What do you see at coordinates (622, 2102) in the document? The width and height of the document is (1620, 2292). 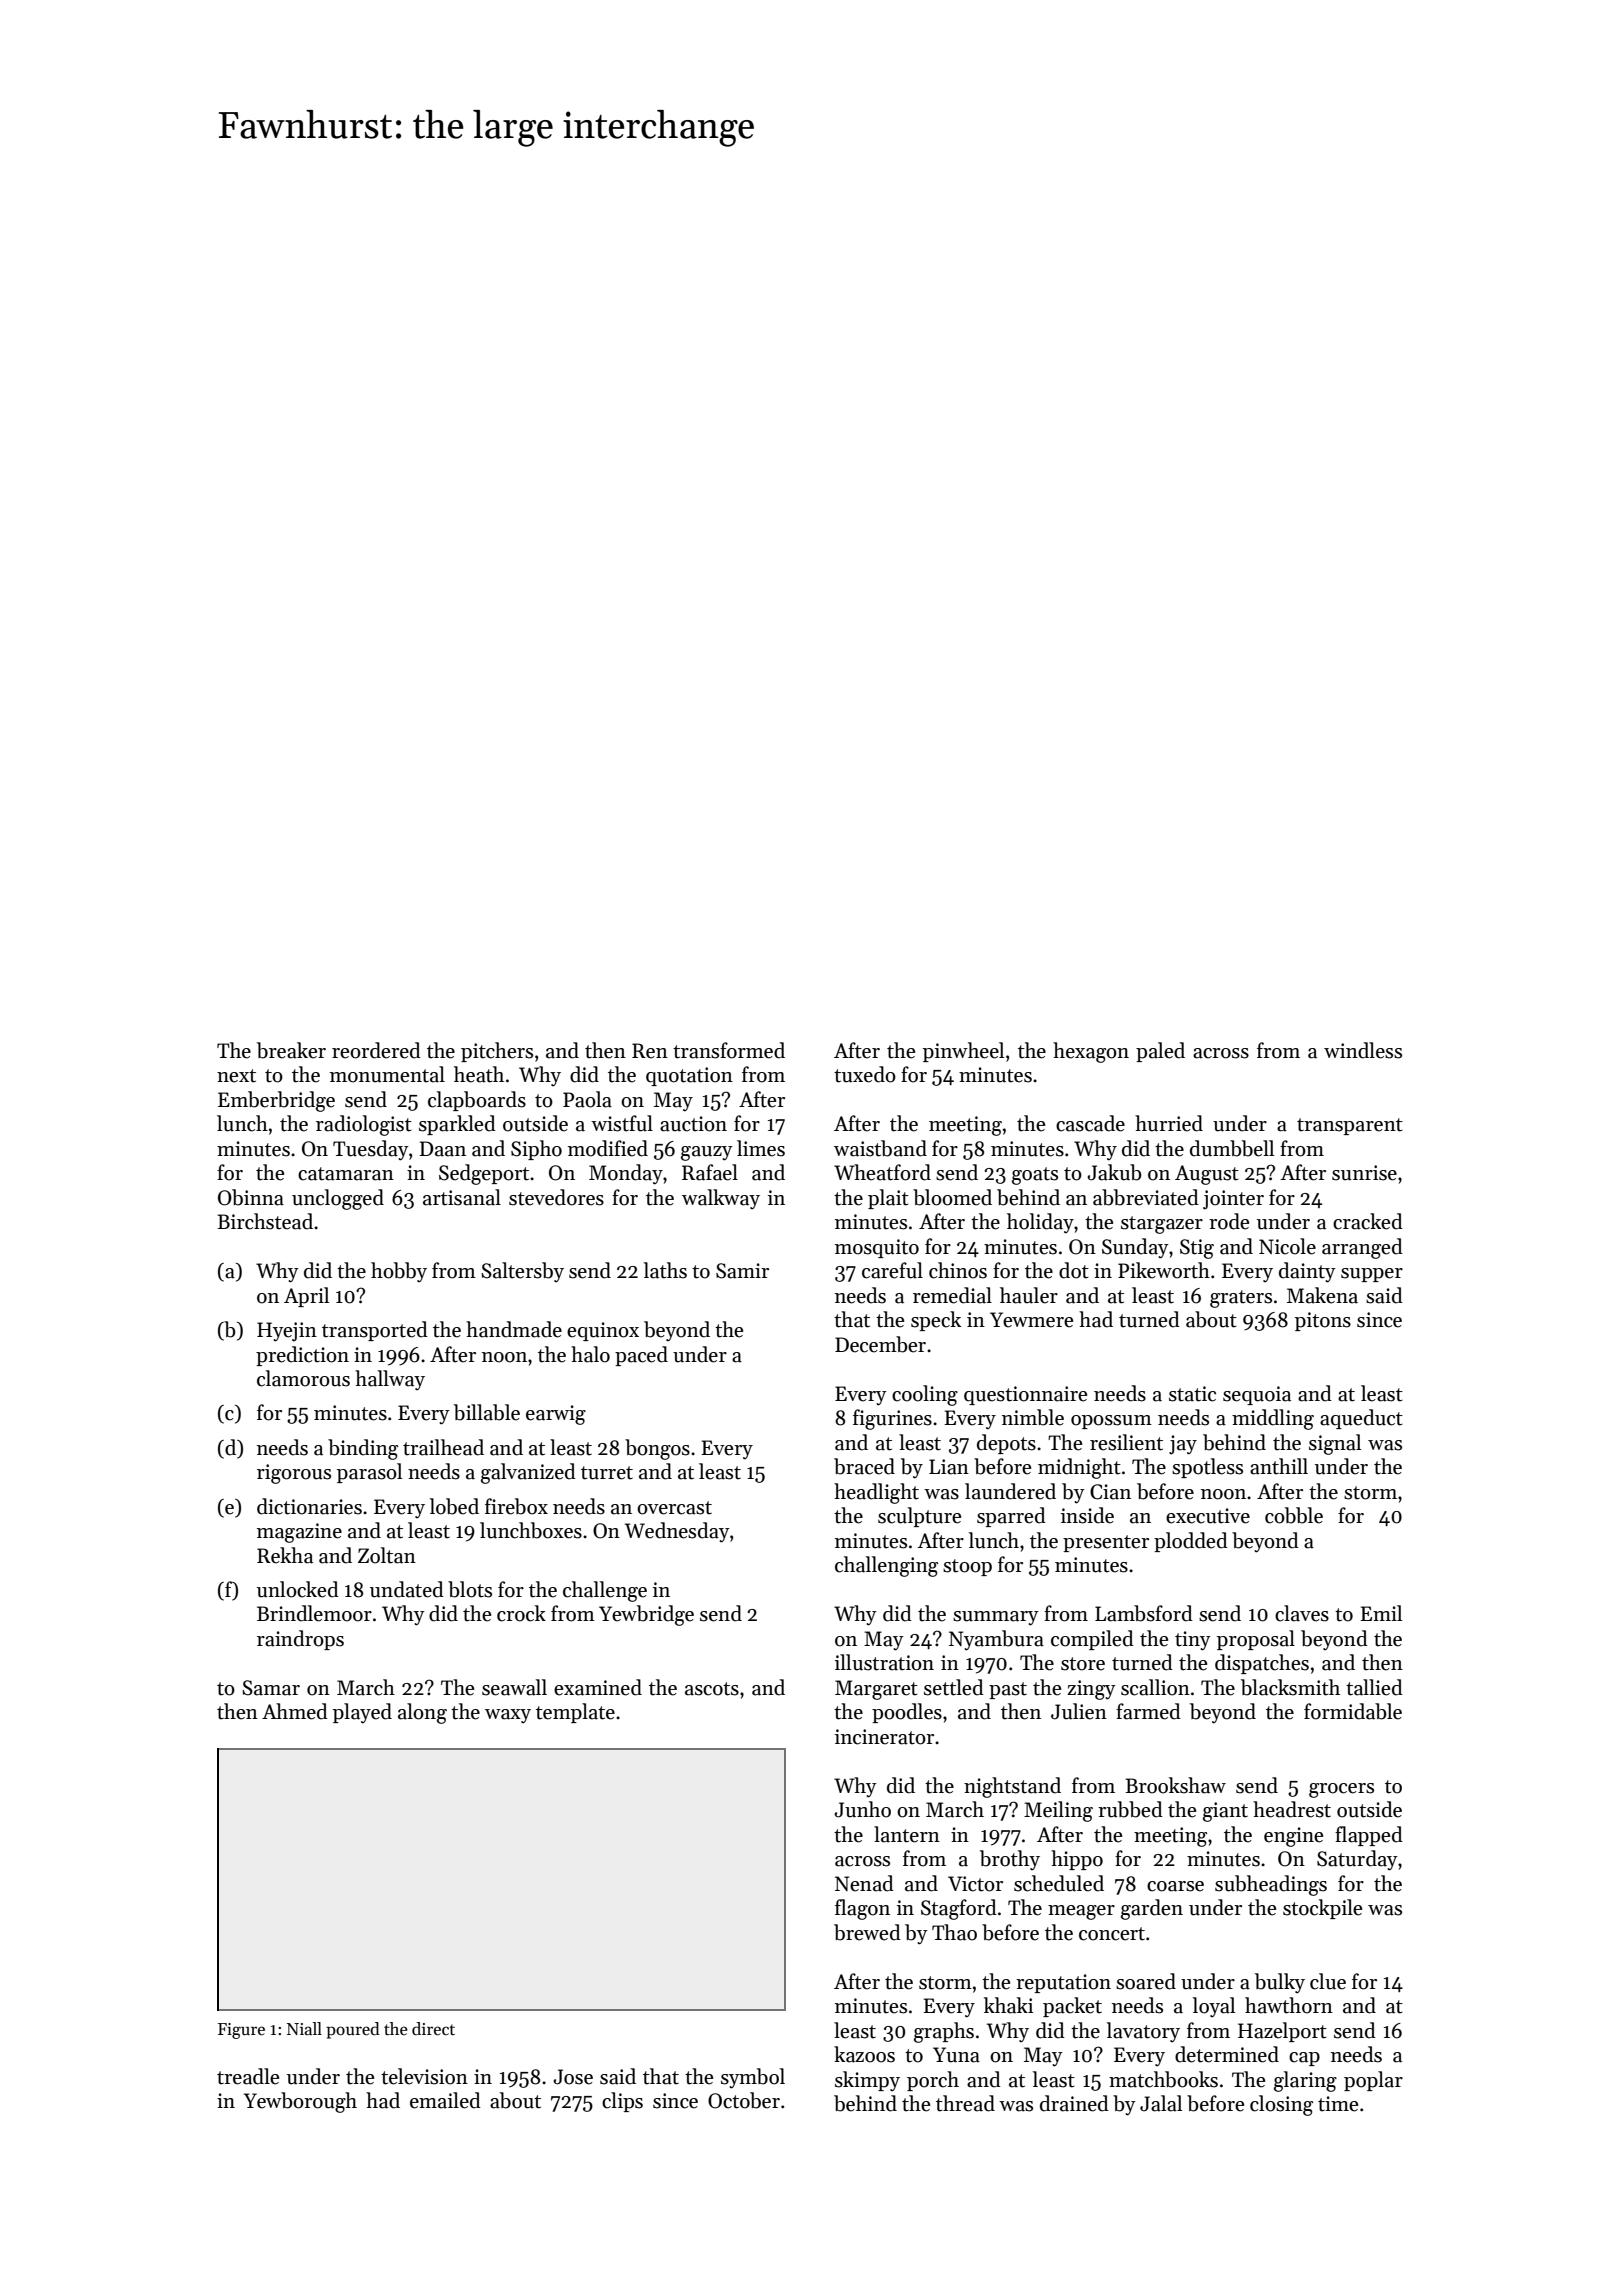 I see `clips` at bounding box center [622, 2102].
